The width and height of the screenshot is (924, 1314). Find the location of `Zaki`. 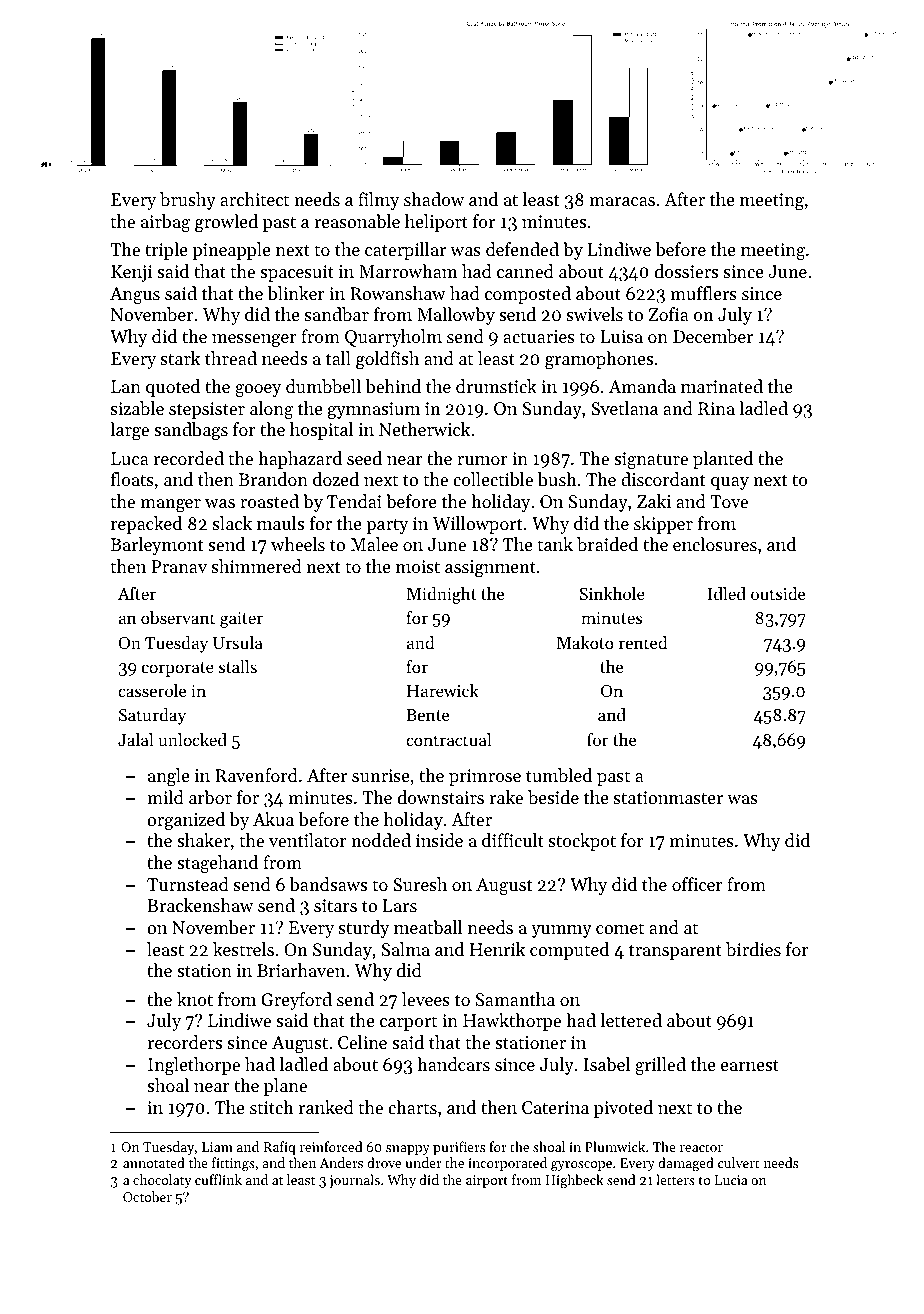

Zaki is located at coordinates (654, 501).
